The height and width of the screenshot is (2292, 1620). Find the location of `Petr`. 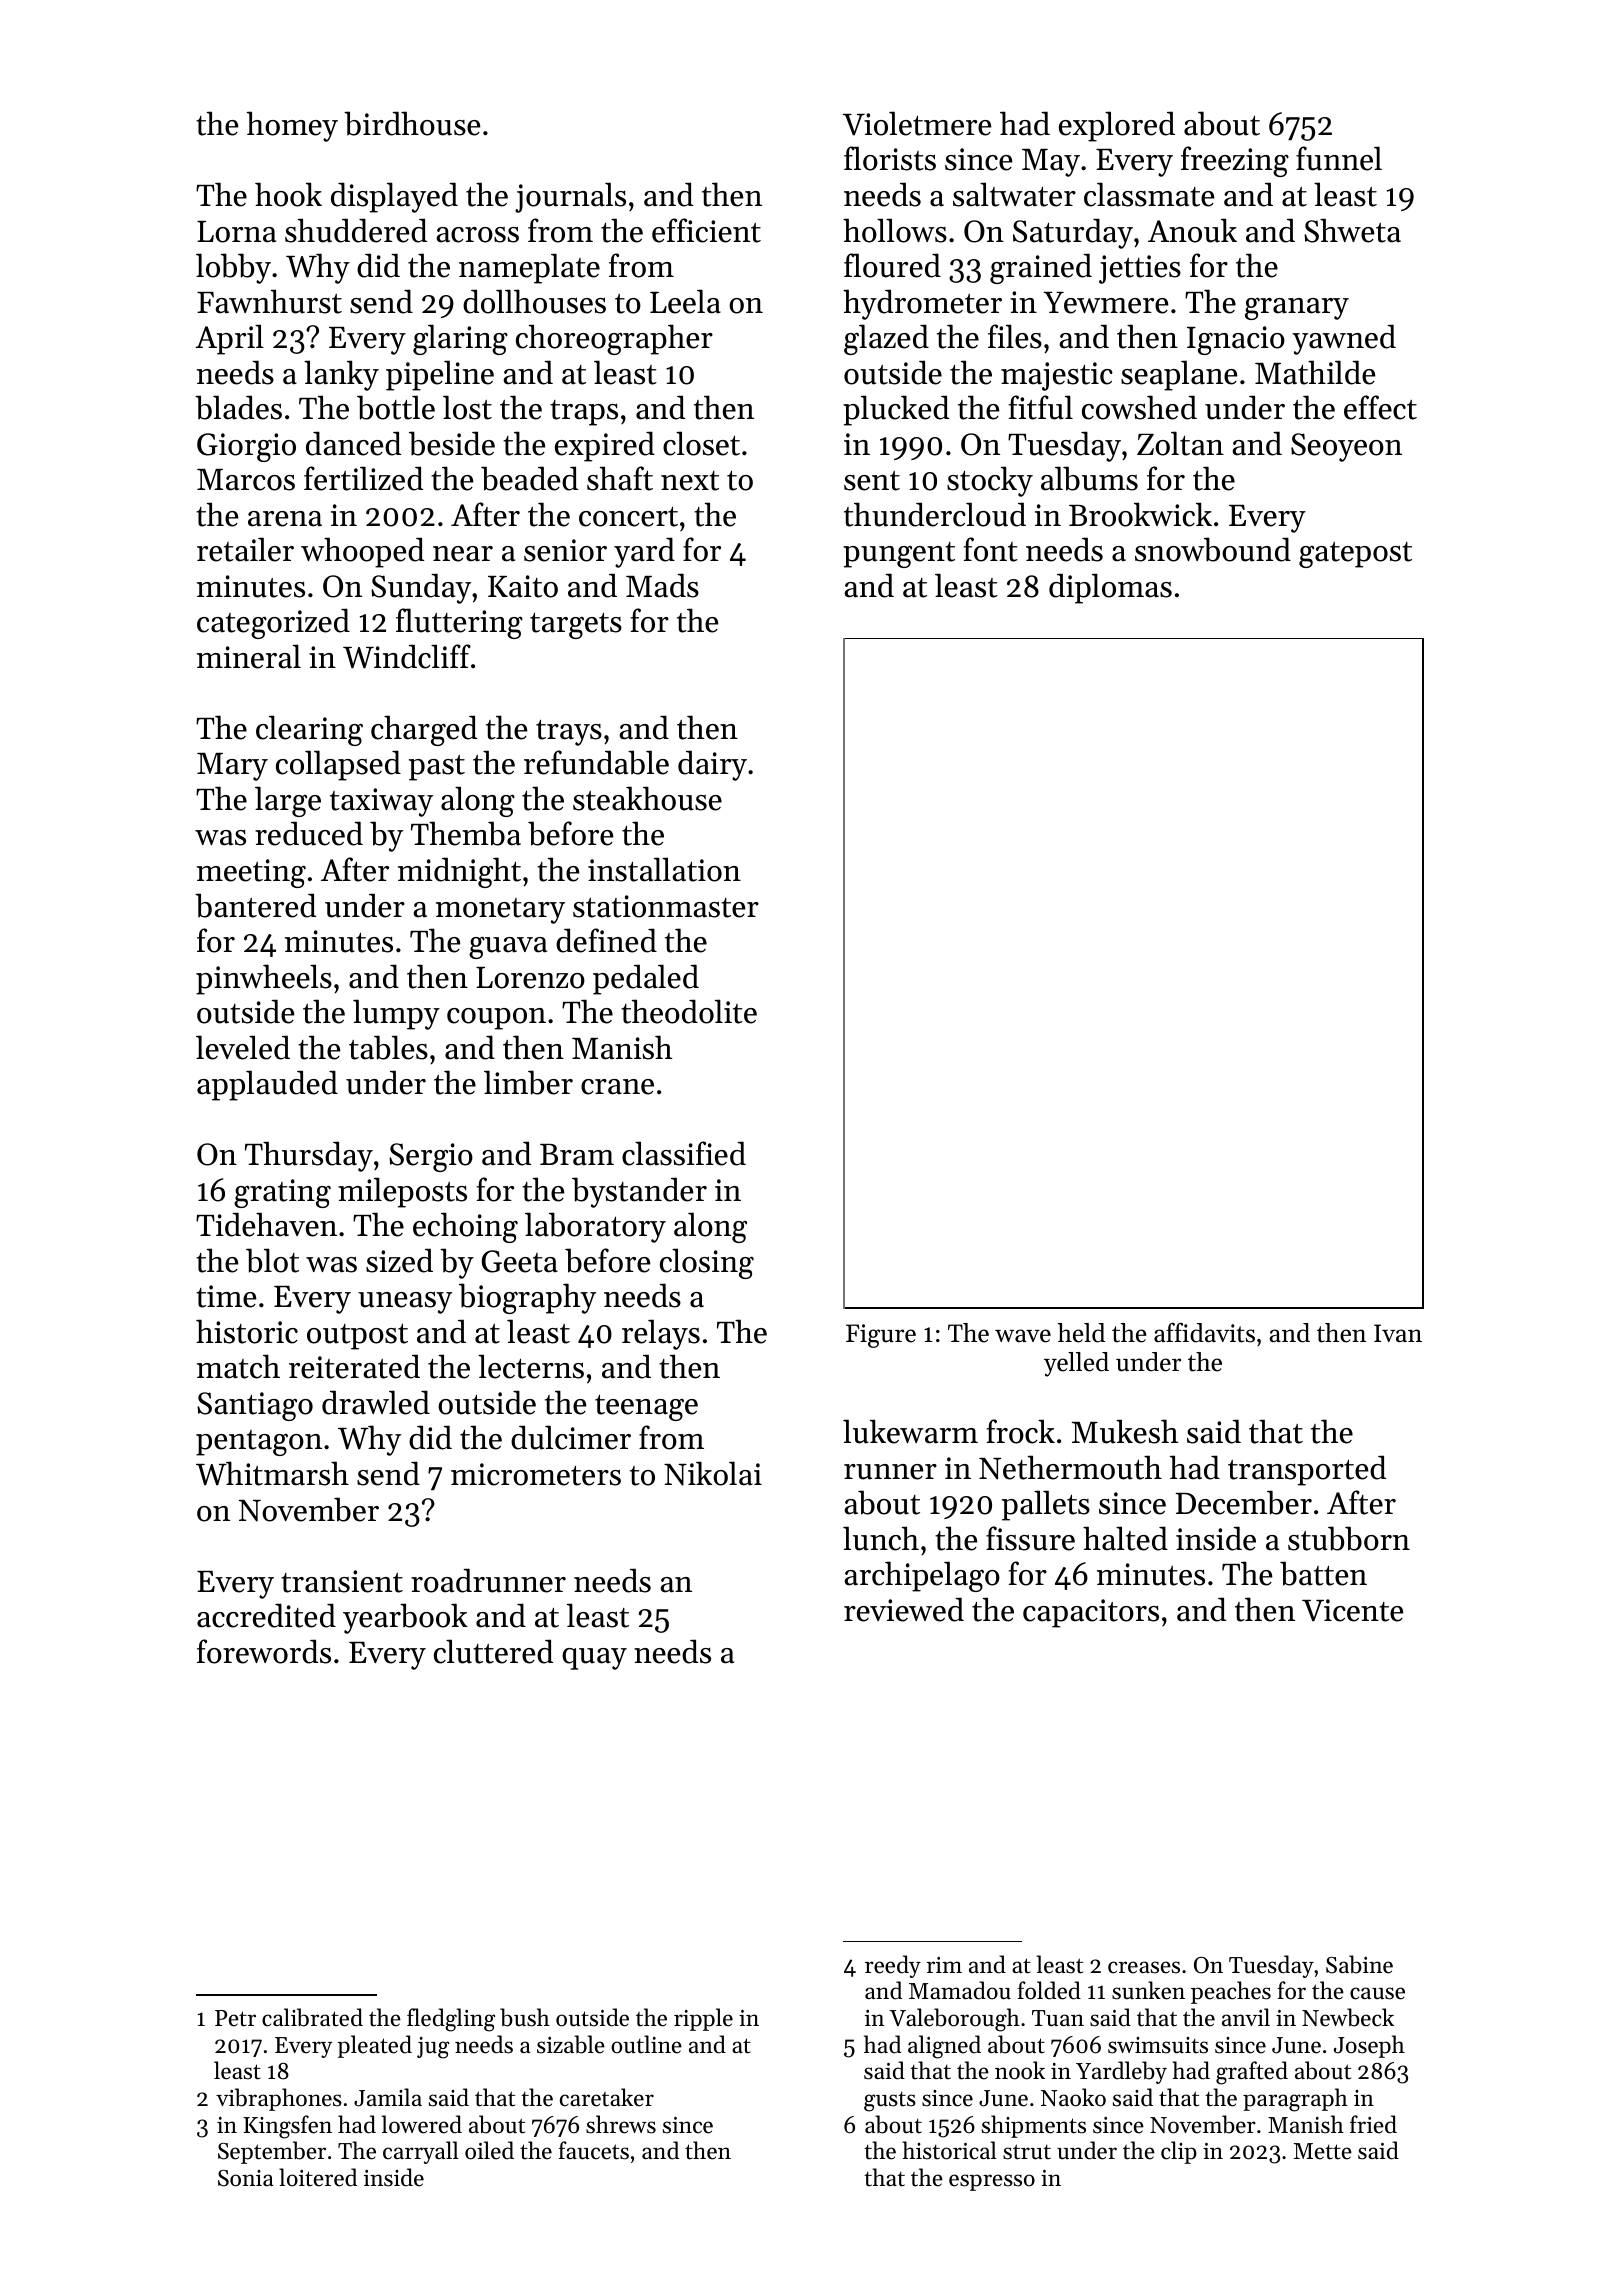

Petr is located at coordinates (235, 2018).
